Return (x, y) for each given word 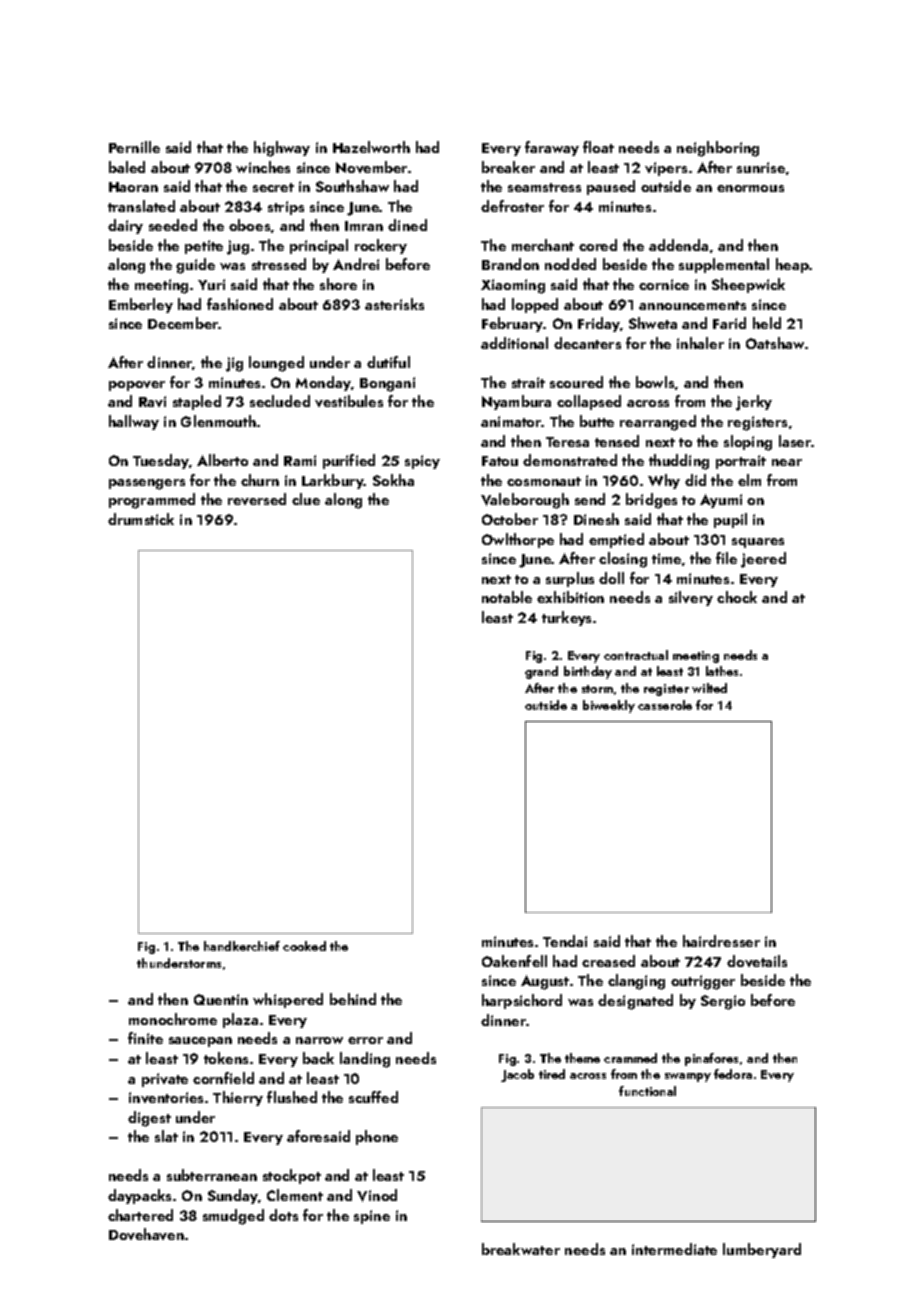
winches (263, 167)
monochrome (173, 1019)
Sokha (393, 480)
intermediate (674, 1249)
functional (647, 1091)
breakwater (521, 1249)
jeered (763, 560)
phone (377, 1137)
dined (407, 225)
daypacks (139, 1196)
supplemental (724, 265)
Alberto (222, 460)
